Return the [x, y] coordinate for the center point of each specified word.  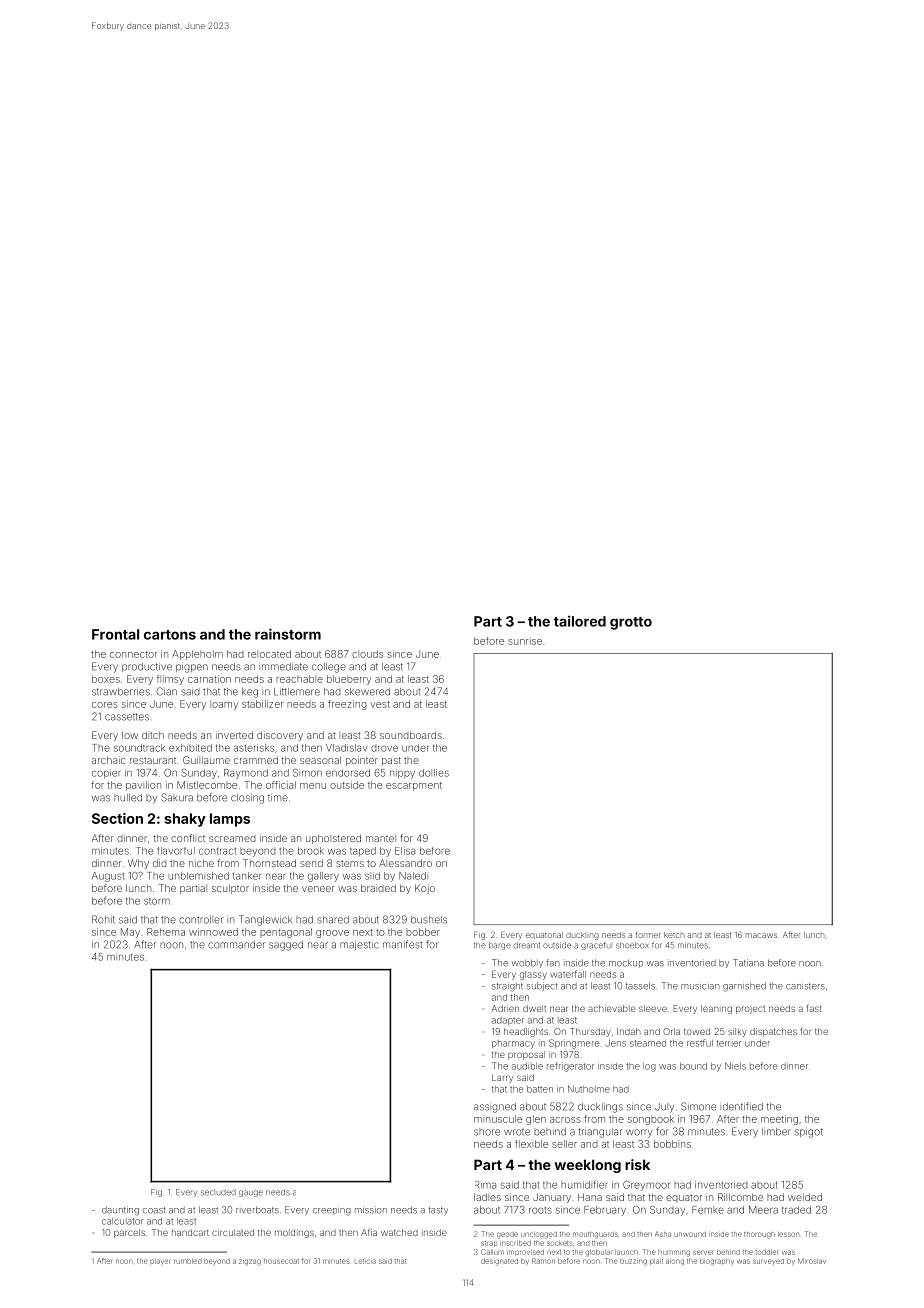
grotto [631, 623]
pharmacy [513, 1044]
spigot [809, 1133]
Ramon [543, 1261]
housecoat [281, 1261]
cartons [170, 635]
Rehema [166, 932]
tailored [580, 621]
